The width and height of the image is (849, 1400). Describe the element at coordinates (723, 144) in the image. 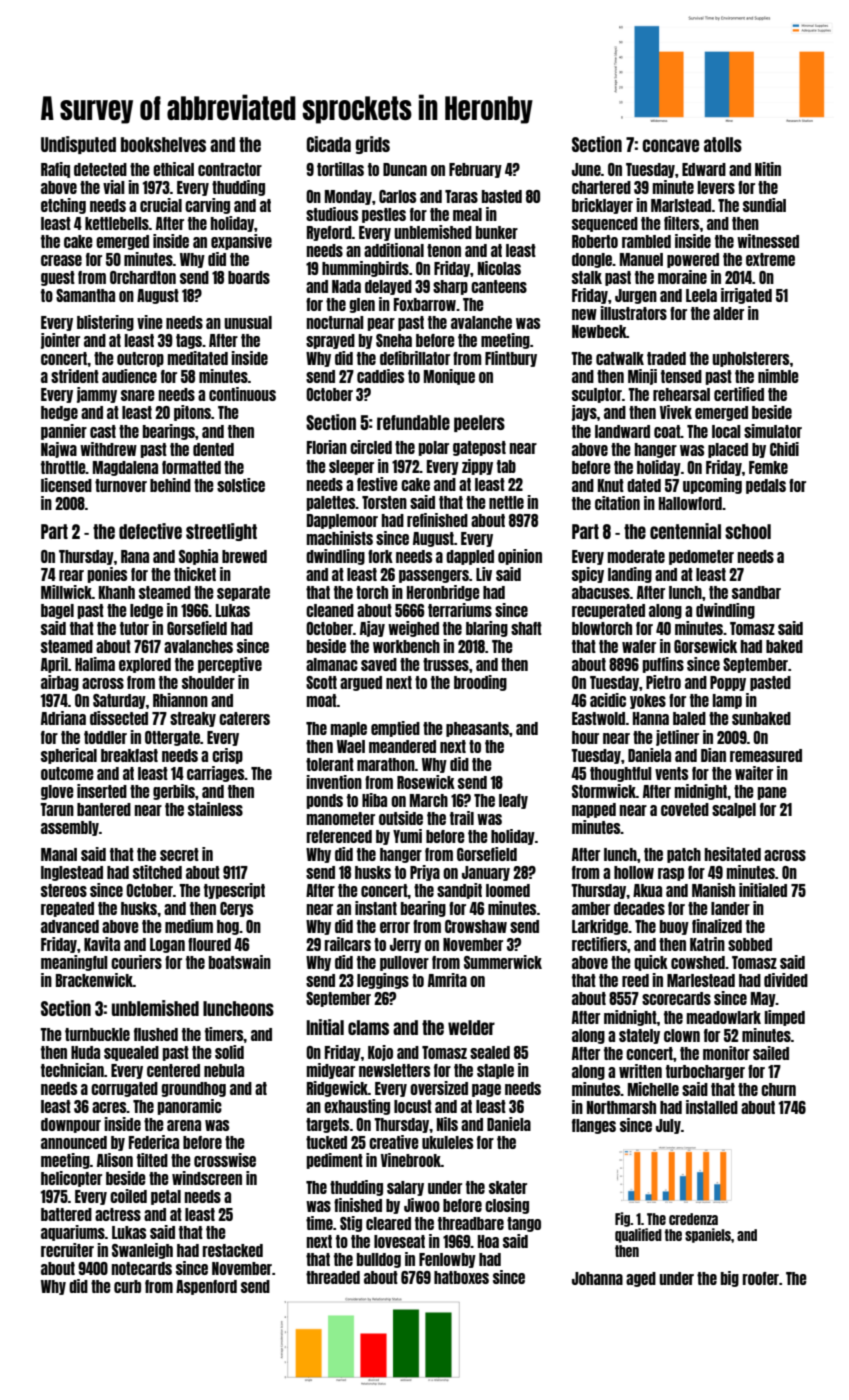

I see `atolls` at that location.
